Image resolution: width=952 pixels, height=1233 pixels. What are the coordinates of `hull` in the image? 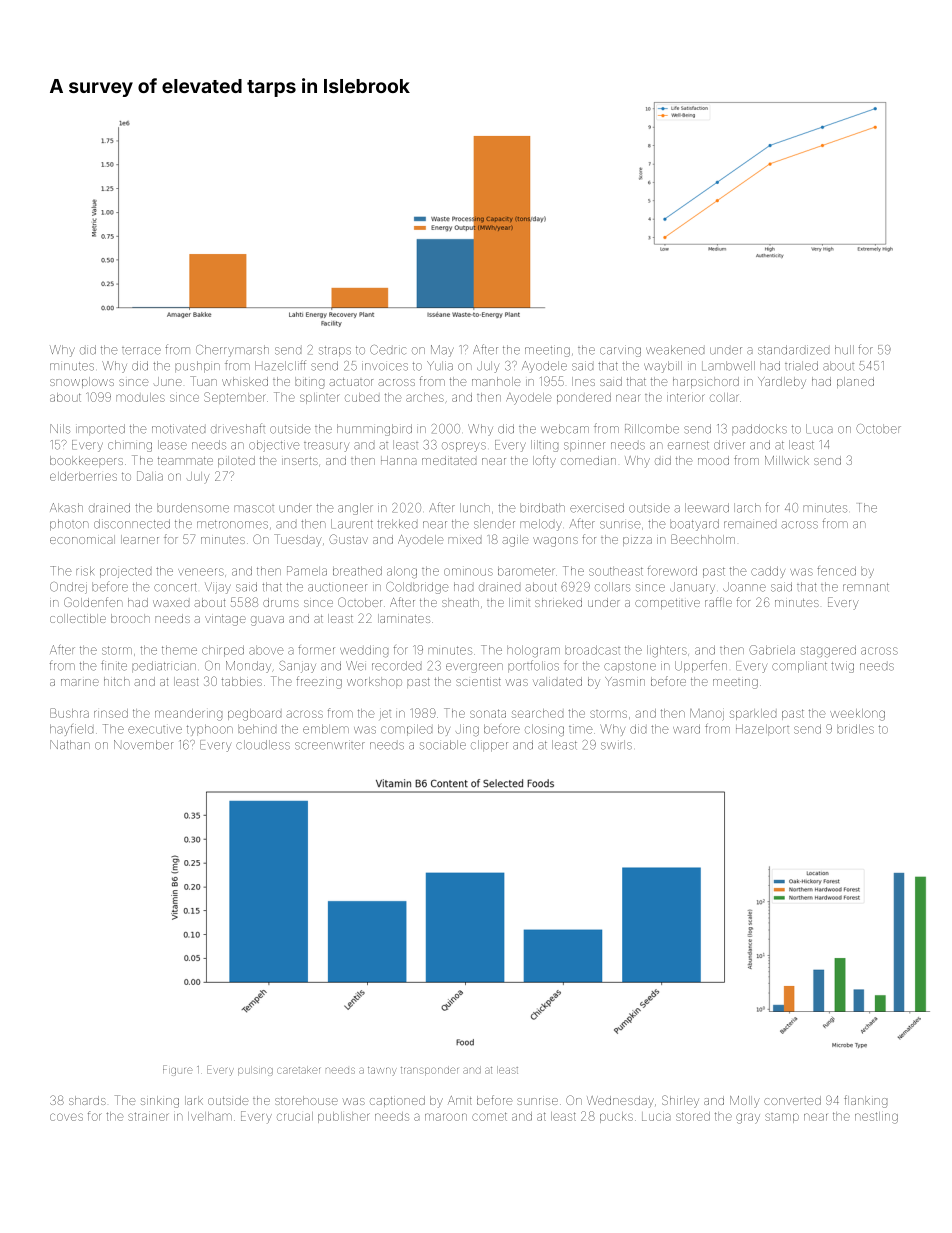 It's located at (844, 350).
